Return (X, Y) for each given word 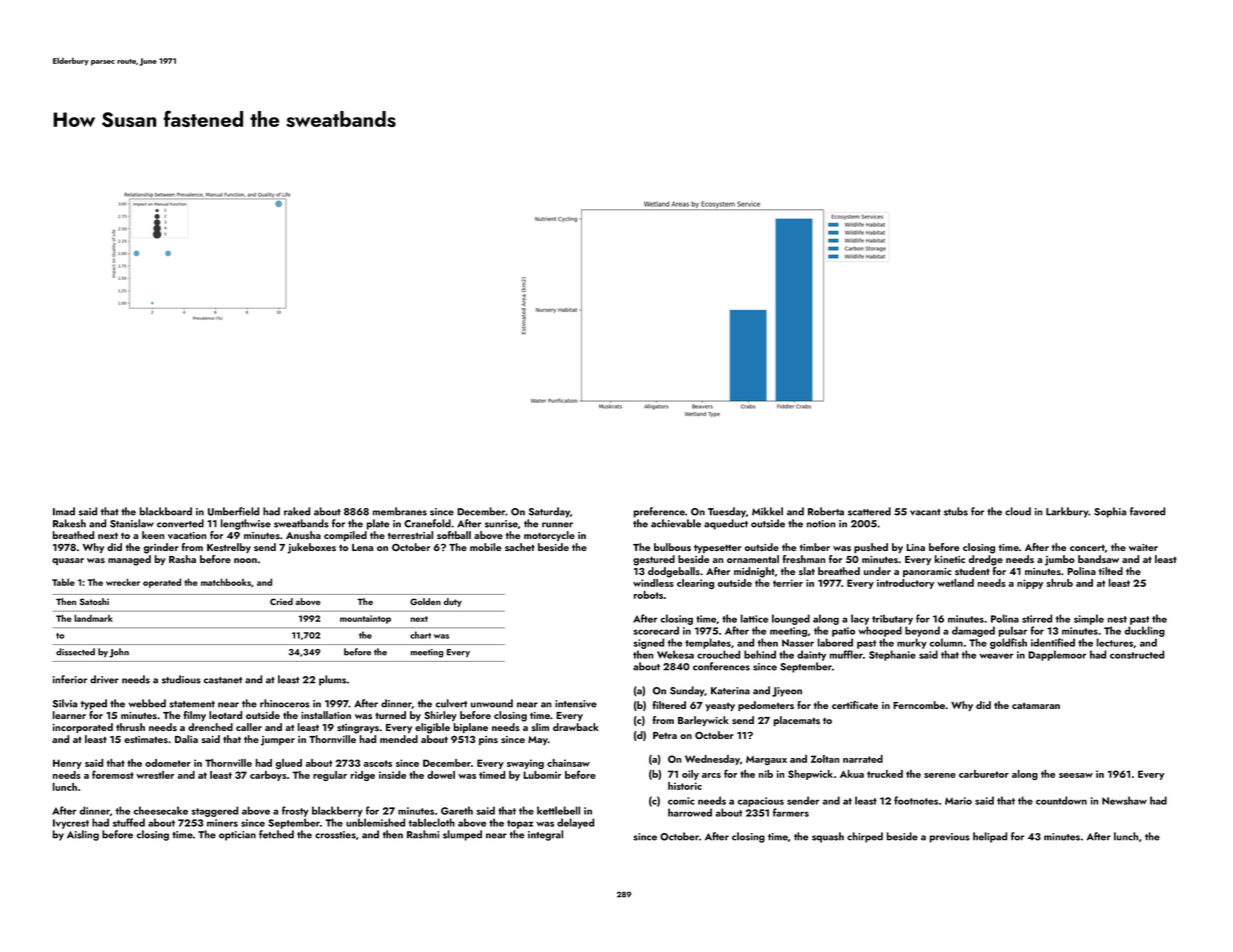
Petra (665, 735)
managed (129, 560)
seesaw (1076, 775)
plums (332, 680)
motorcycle (549, 536)
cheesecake (161, 810)
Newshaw (1124, 800)
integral (545, 835)
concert (1087, 548)
